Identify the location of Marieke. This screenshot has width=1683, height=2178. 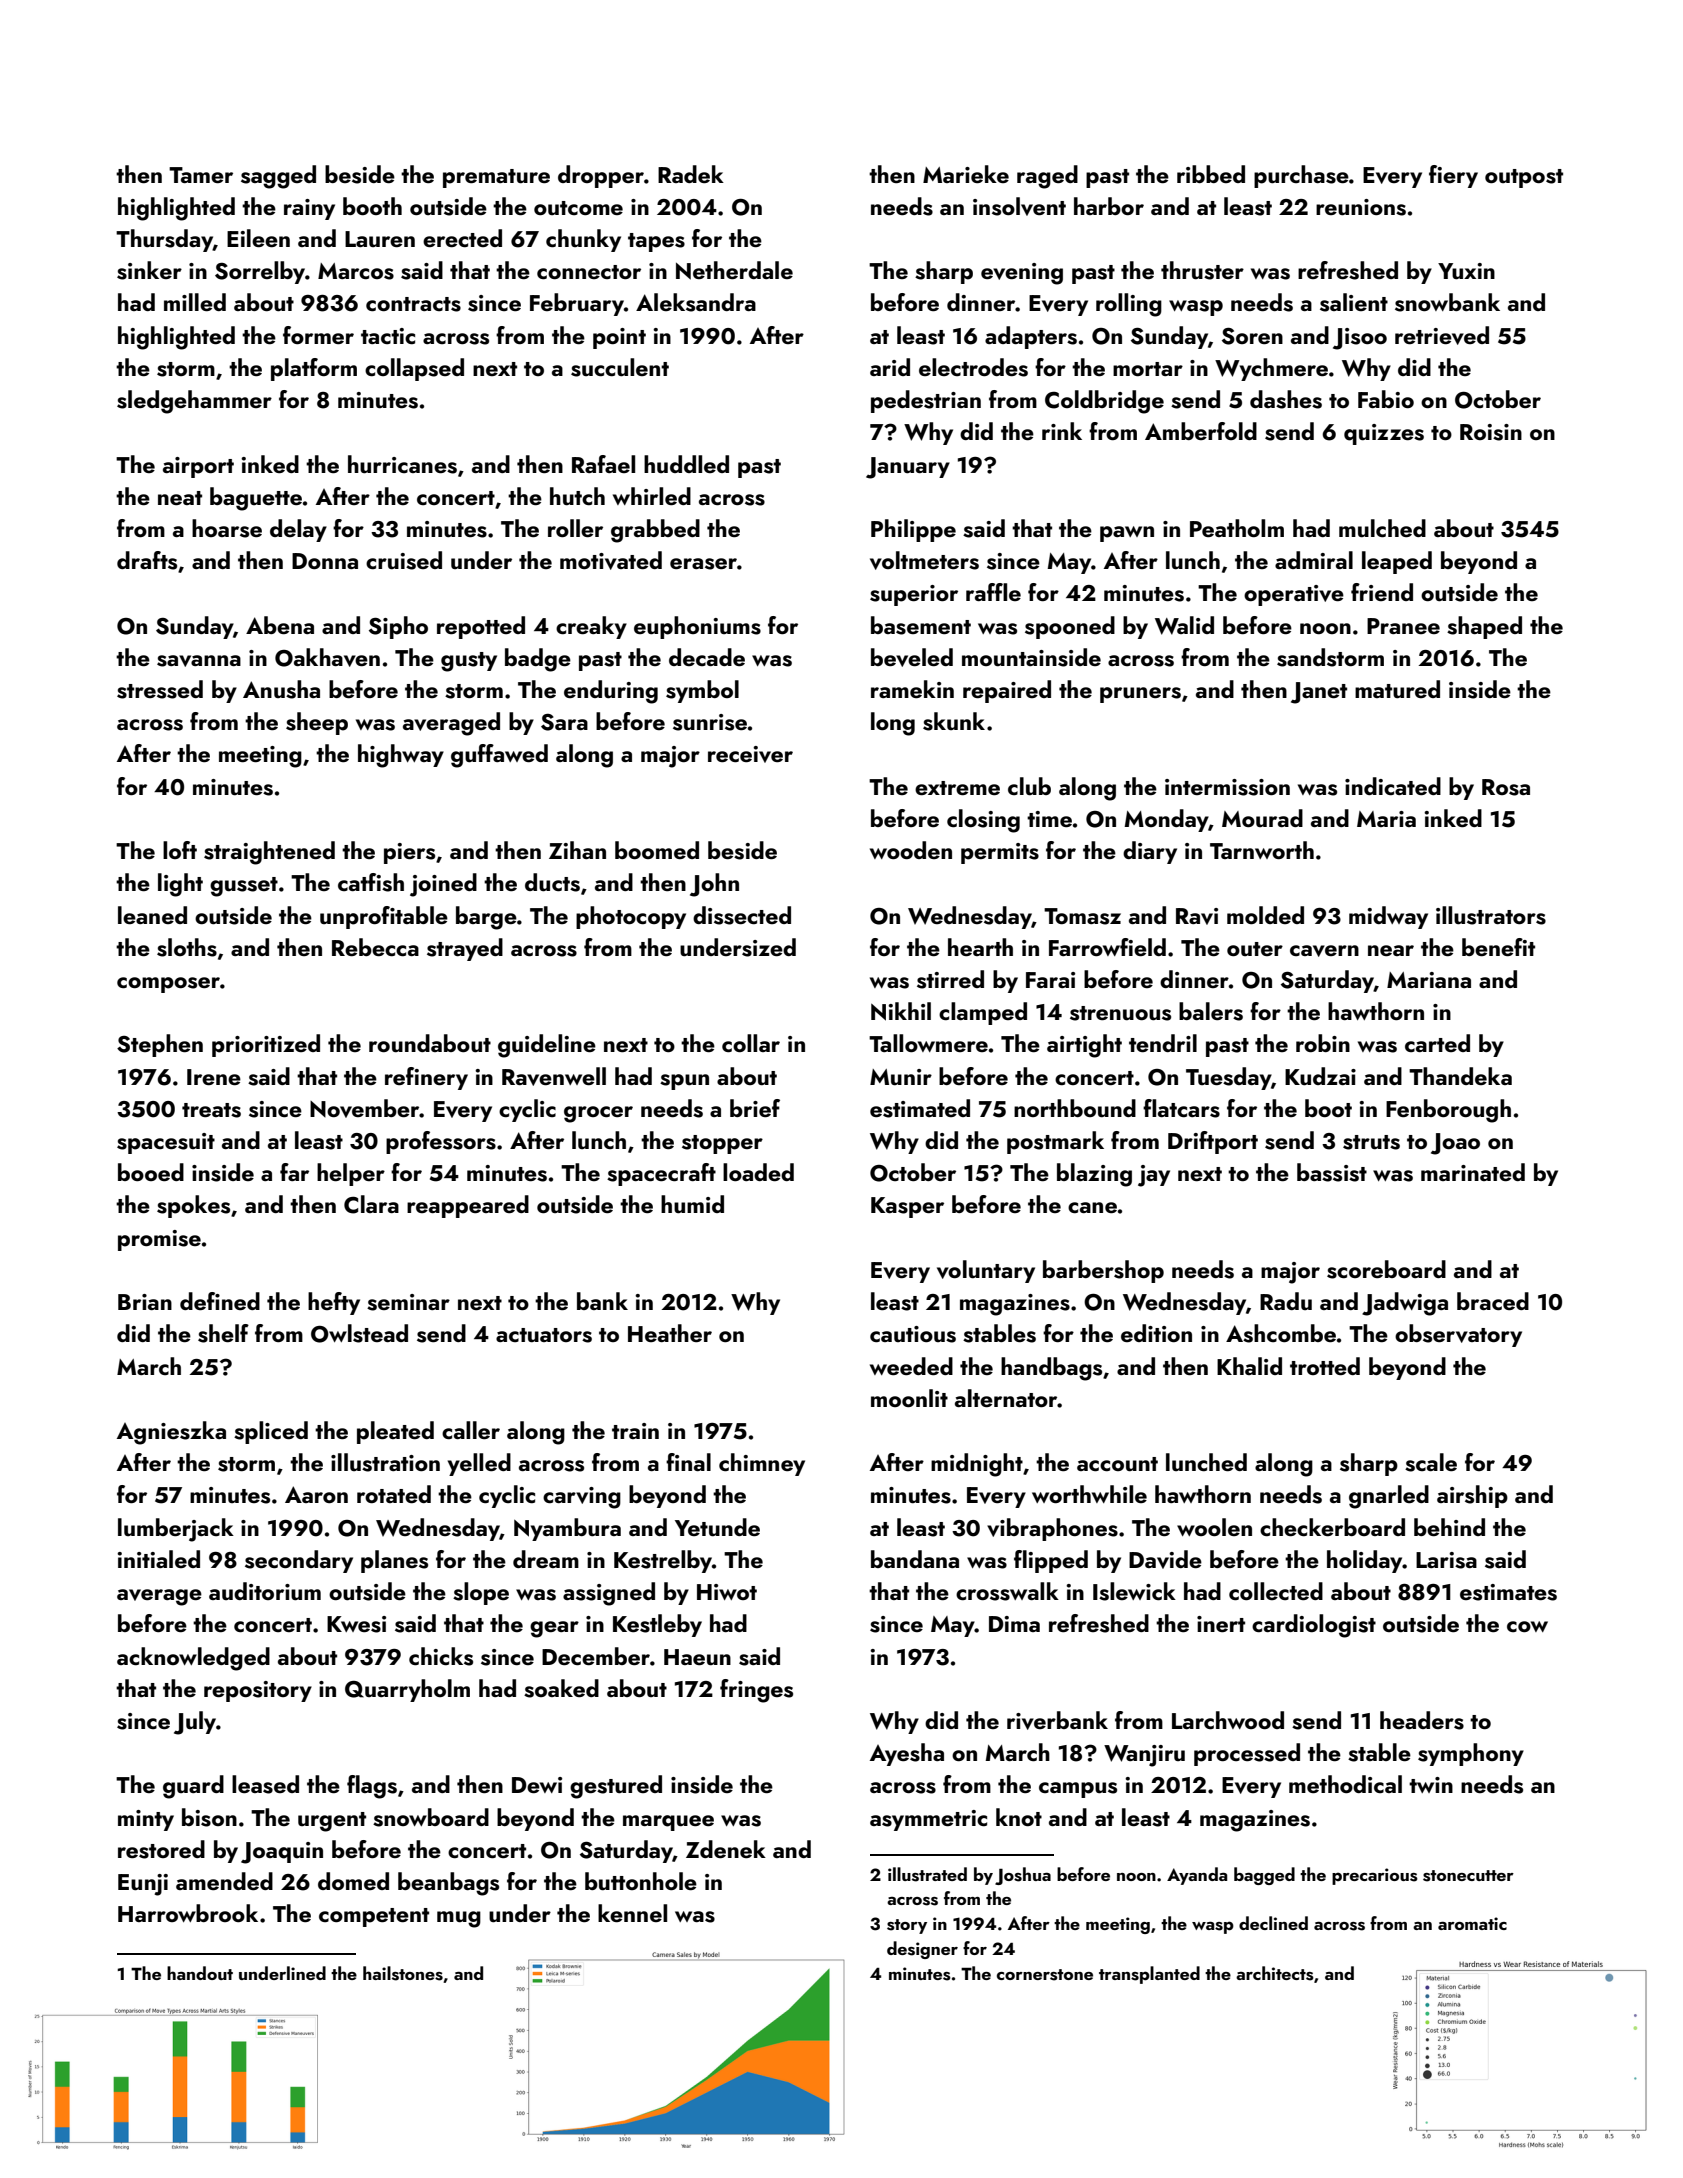
(966, 174).
